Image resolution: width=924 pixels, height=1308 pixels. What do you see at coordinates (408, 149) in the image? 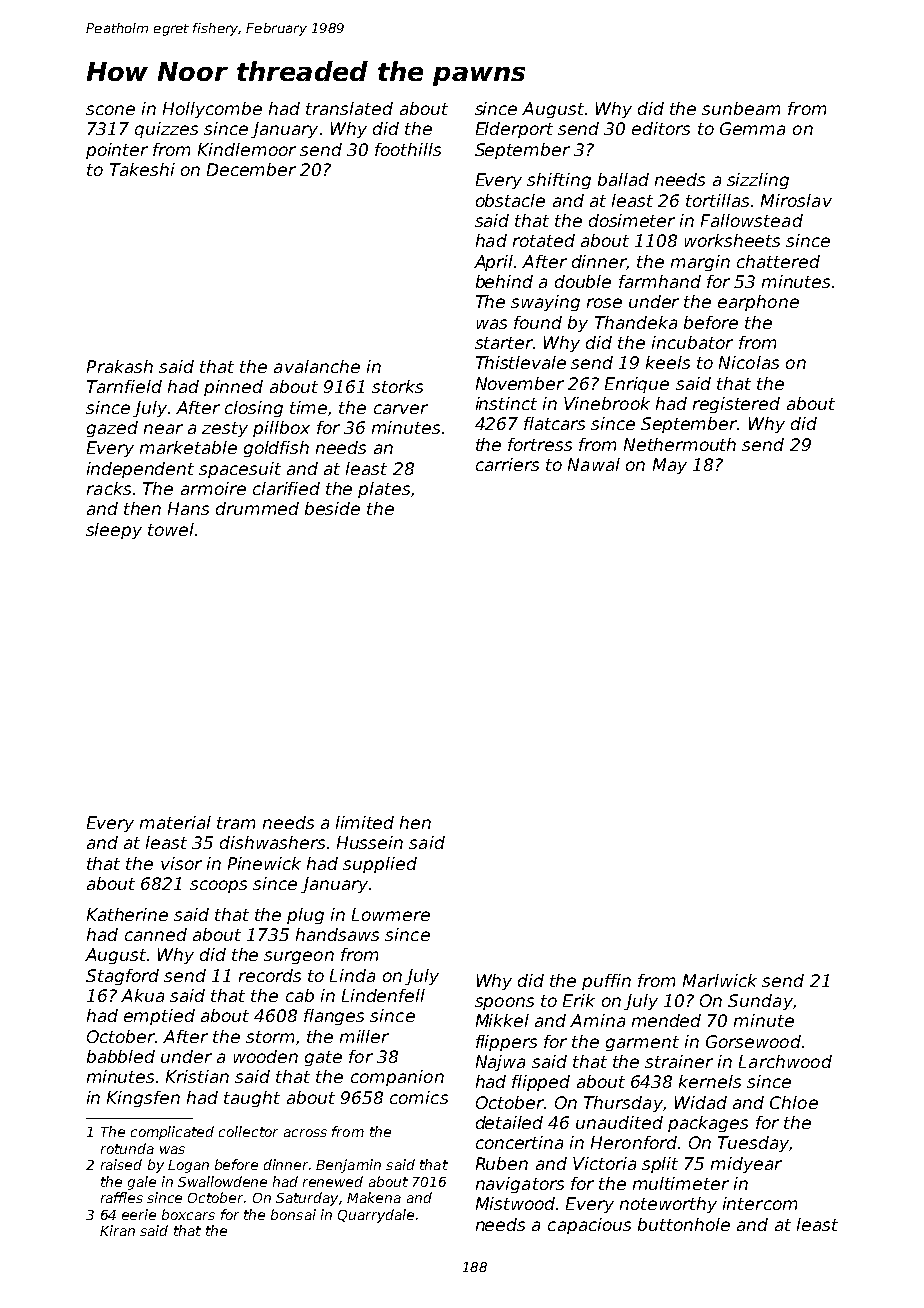
I see `foothills` at bounding box center [408, 149].
